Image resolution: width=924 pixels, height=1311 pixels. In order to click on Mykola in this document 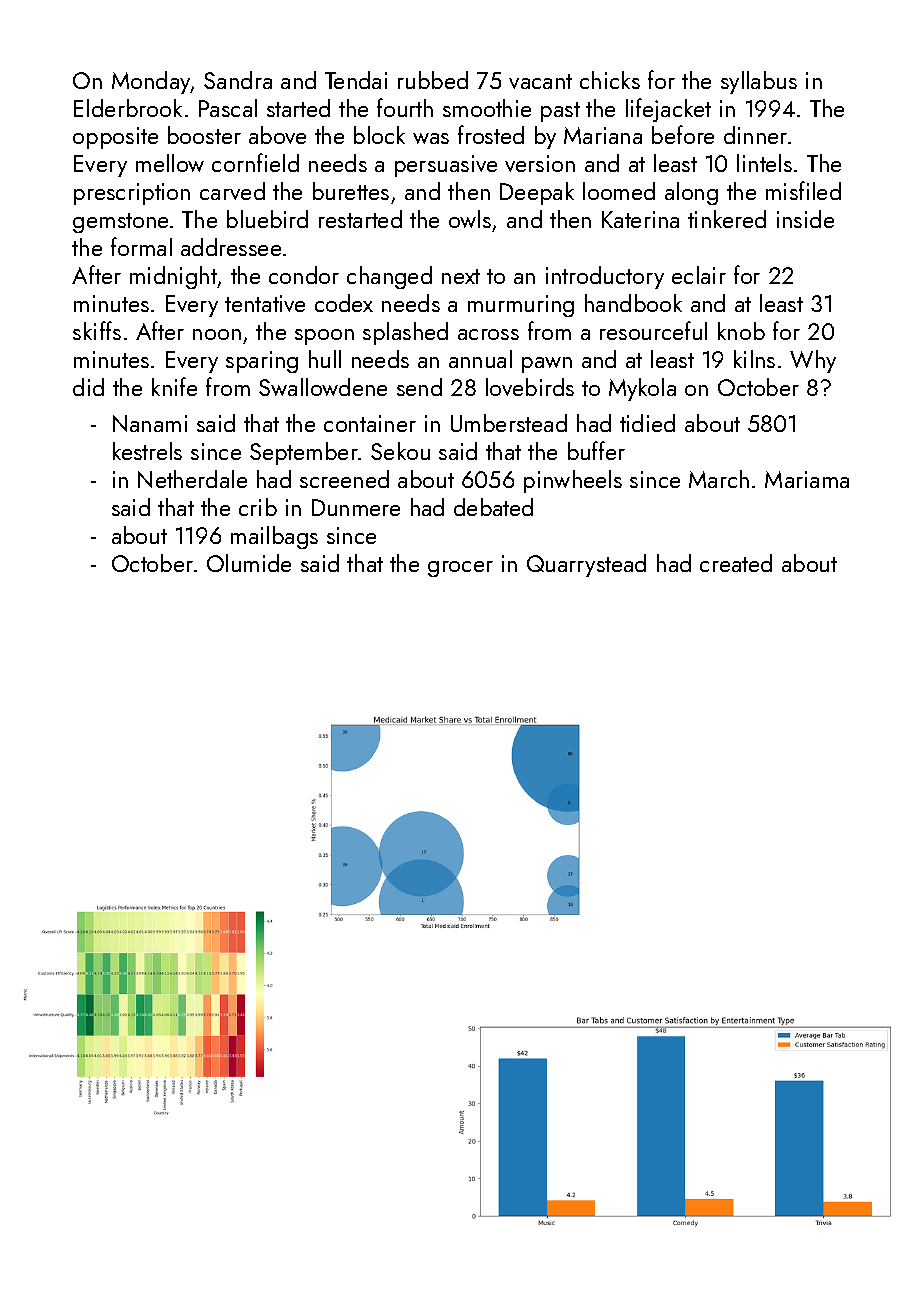, I will do `click(642, 389)`.
